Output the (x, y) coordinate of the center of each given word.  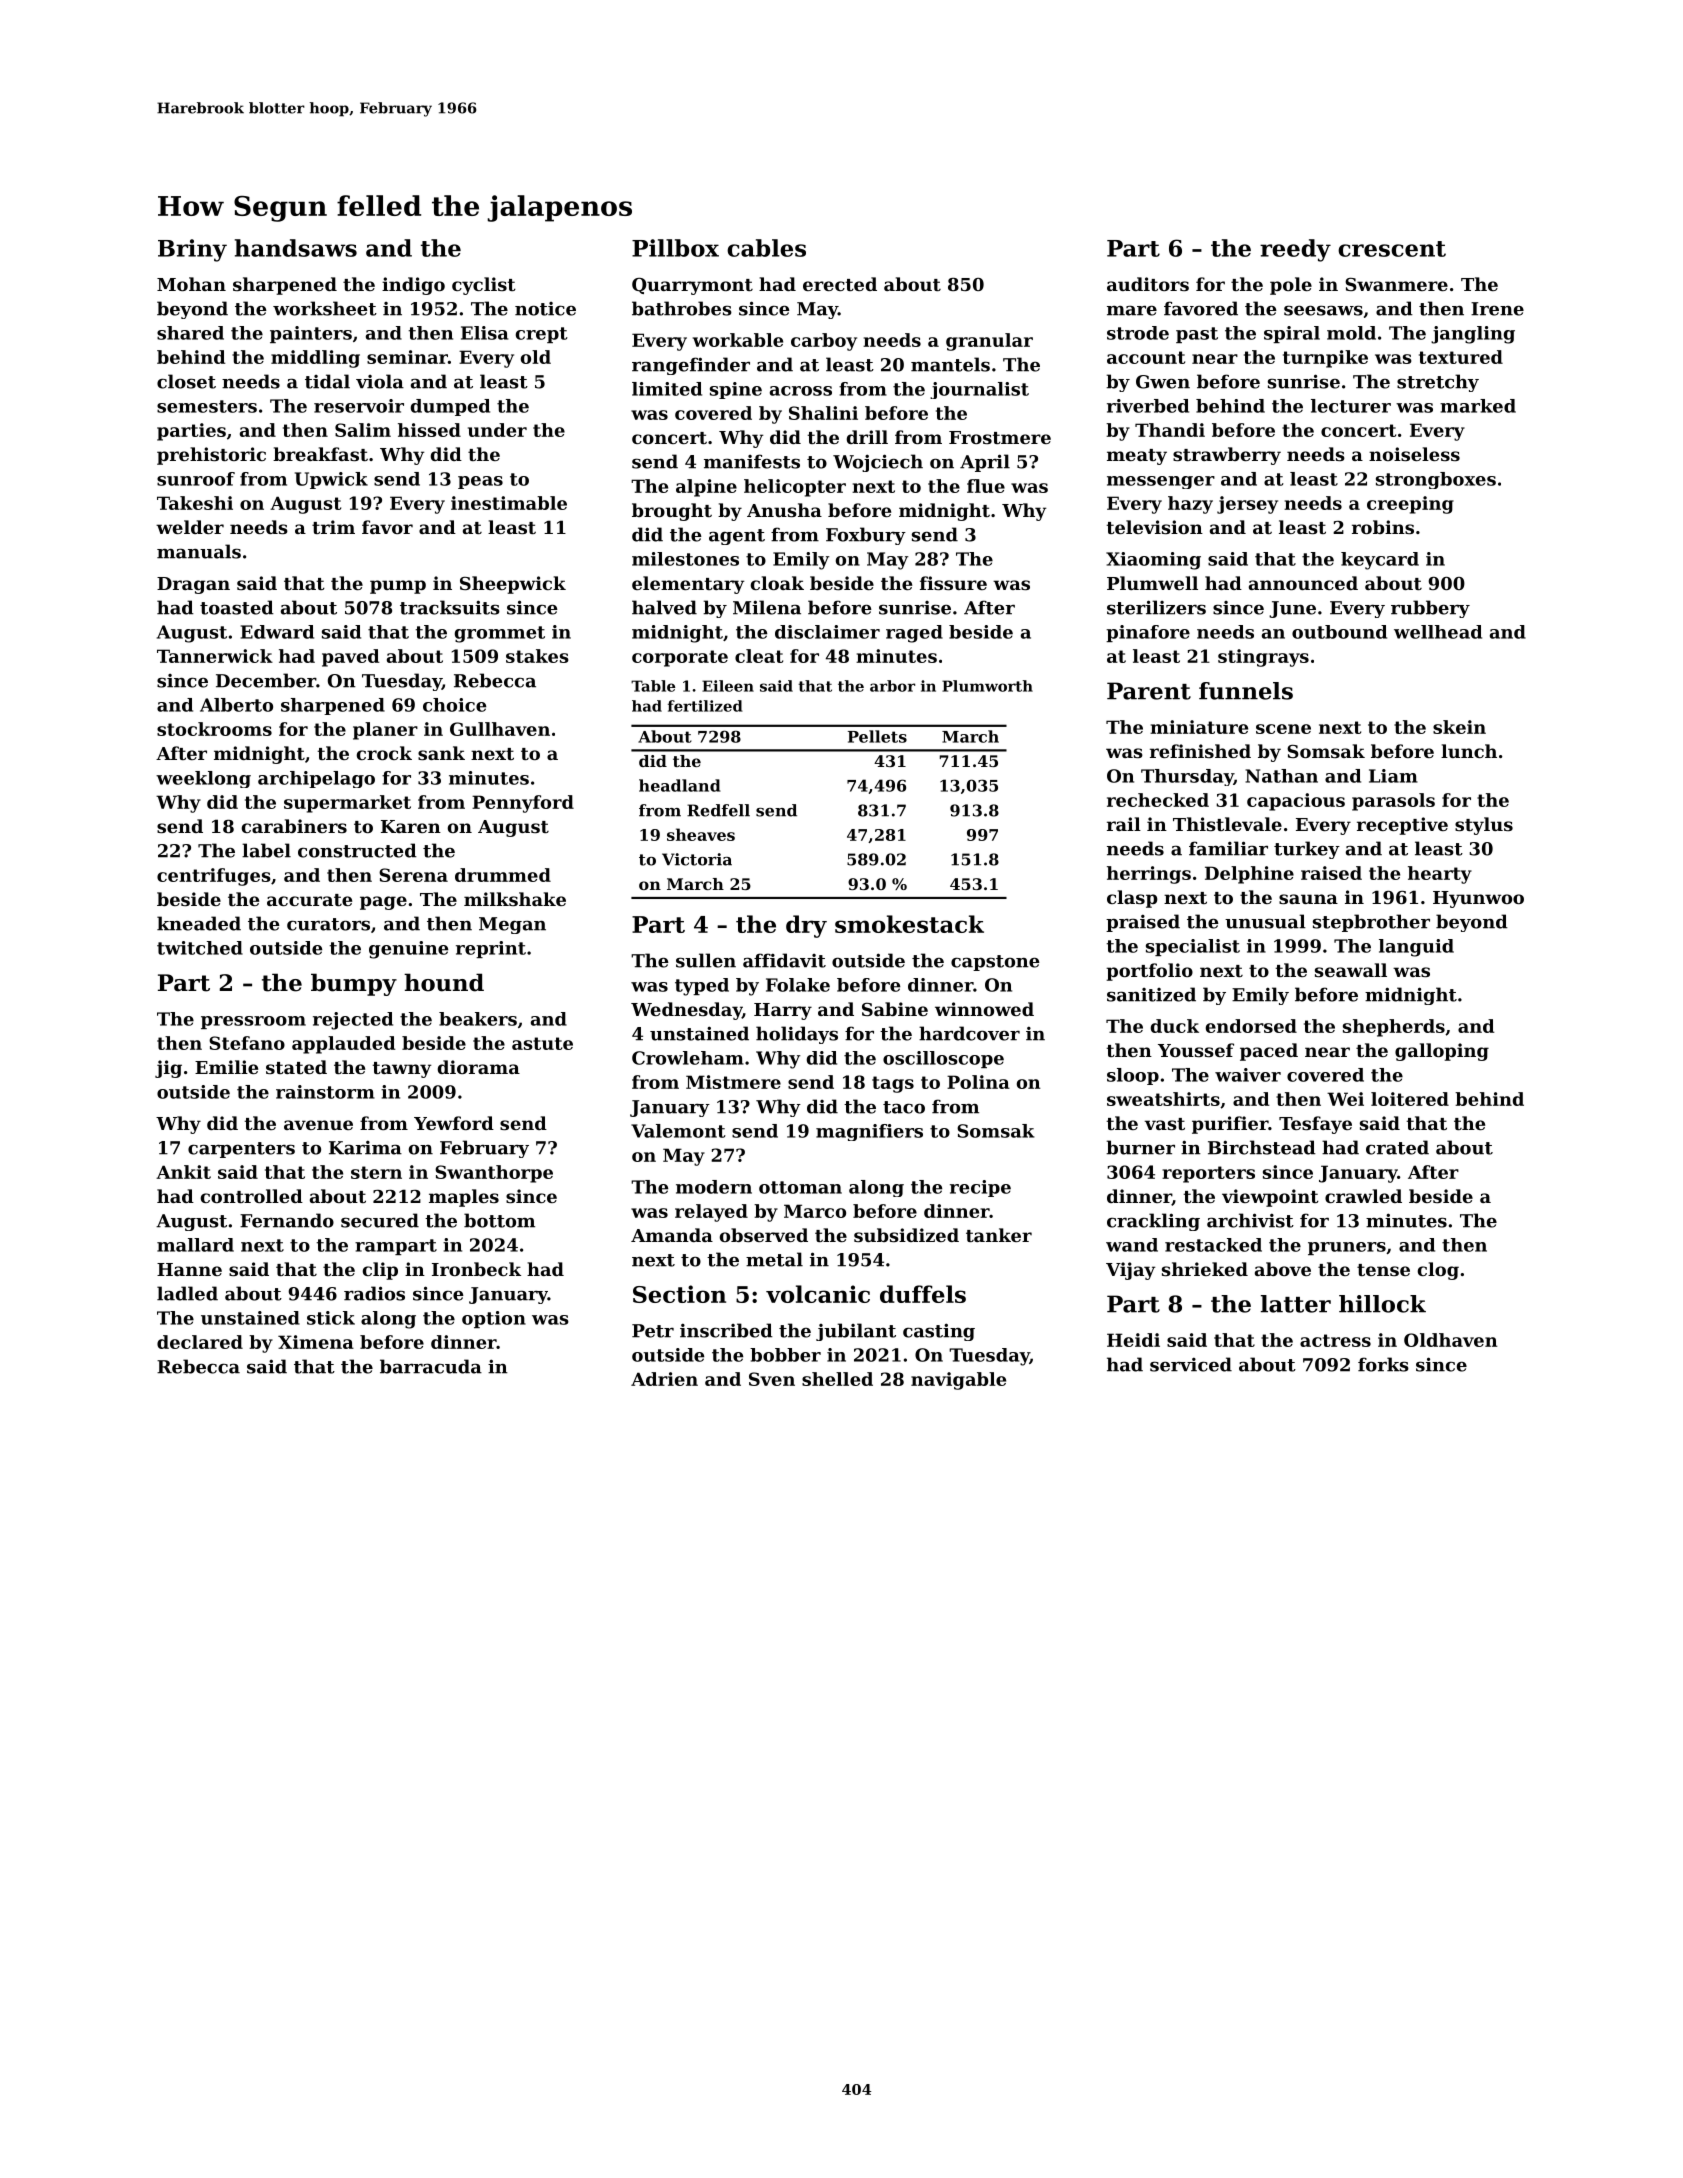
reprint (491, 949)
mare (1132, 310)
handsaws (296, 248)
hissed (429, 430)
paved (350, 658)
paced (1269, 1052)
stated (296, 1067)
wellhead (1438, 632)
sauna (1308, 899)
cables (766, 248)
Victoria (697, 859)
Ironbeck (476, 1269)
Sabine (895, 1009)
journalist (979, 390)
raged (914, 634)
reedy (1295, 250)
